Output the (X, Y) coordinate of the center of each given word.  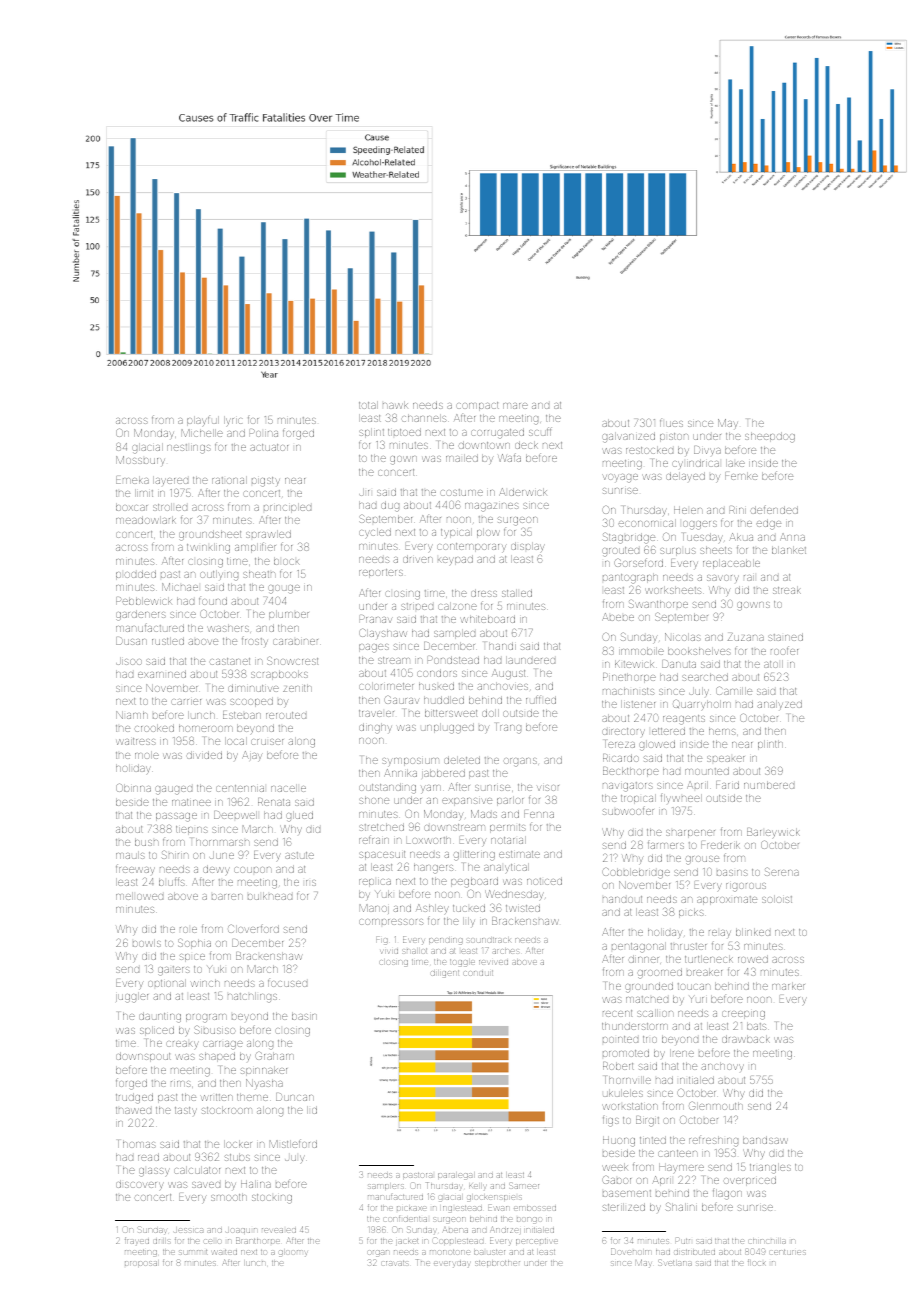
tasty (186, 1111)
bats (757, 1026)
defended (774, 509)
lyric (233, 421)
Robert (618, 1066)
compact (477, 406)
